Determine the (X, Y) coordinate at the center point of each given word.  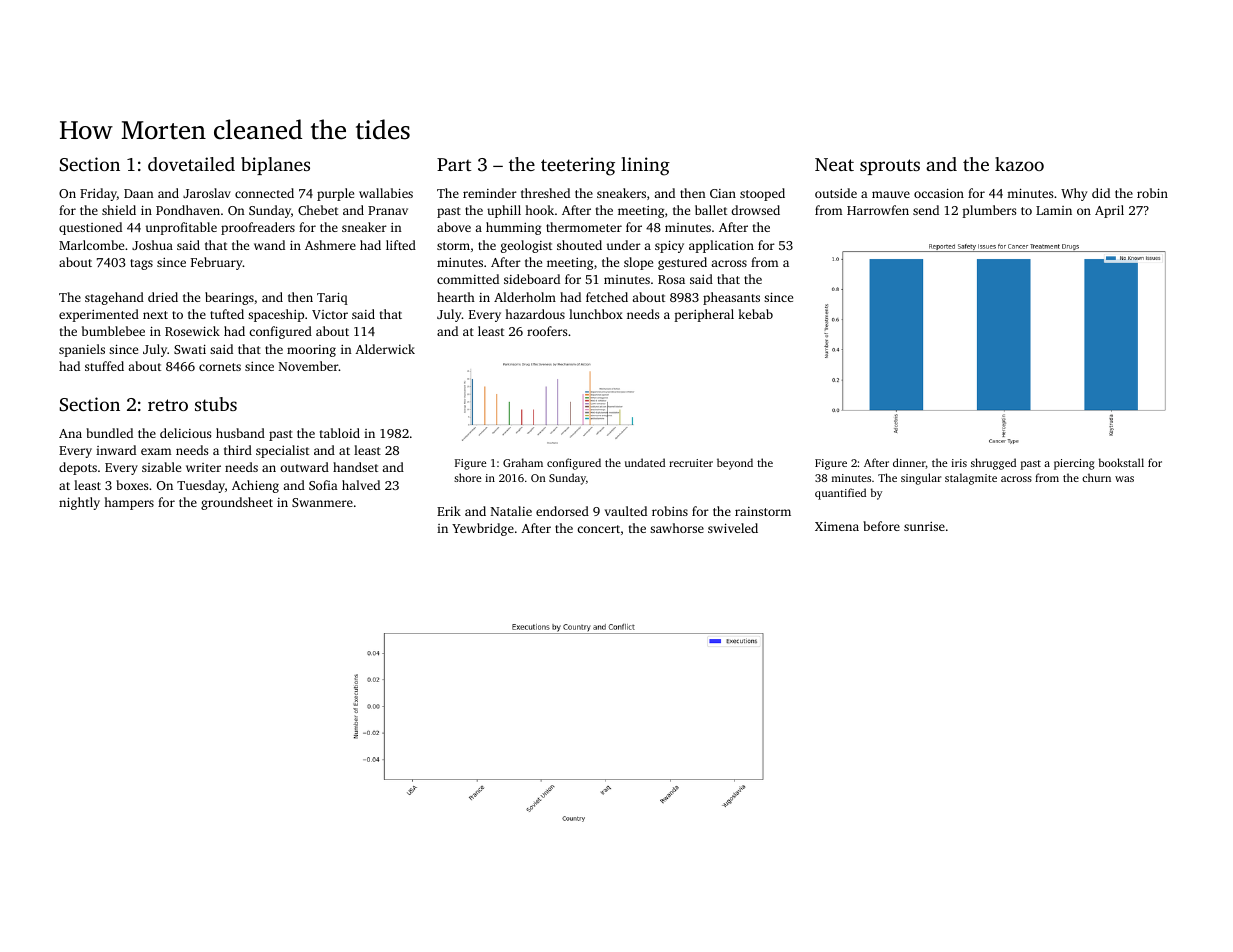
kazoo (1019, 164)
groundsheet (237, 503)
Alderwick (385, 349)
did (1101, 193)
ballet (711, 210)
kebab (755, 314)
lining (645, 166)
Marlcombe (91, 245)
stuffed (104, 366)
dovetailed (191, 164)
